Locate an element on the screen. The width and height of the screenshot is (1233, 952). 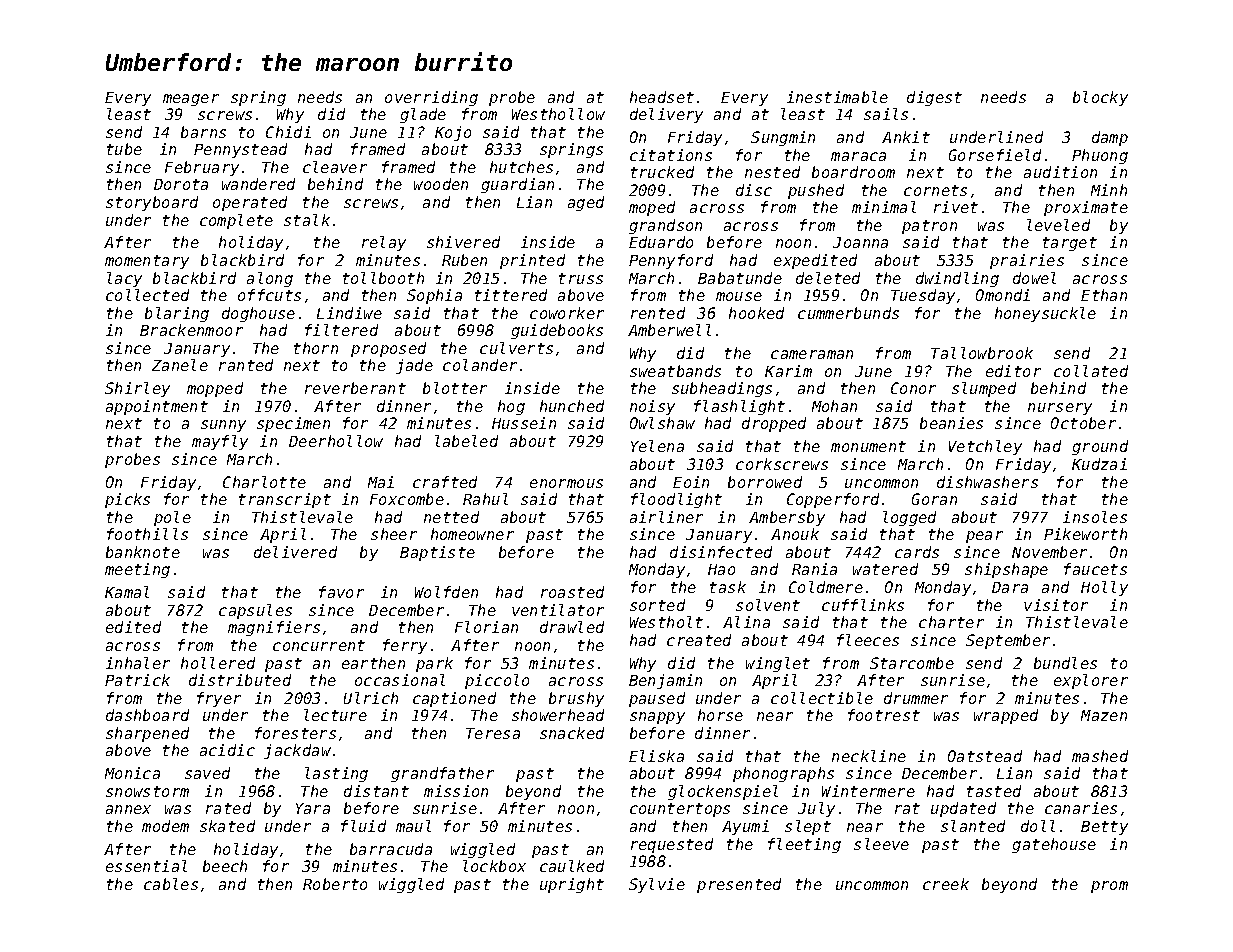
Joanna is located at coordinates (860, 242).
